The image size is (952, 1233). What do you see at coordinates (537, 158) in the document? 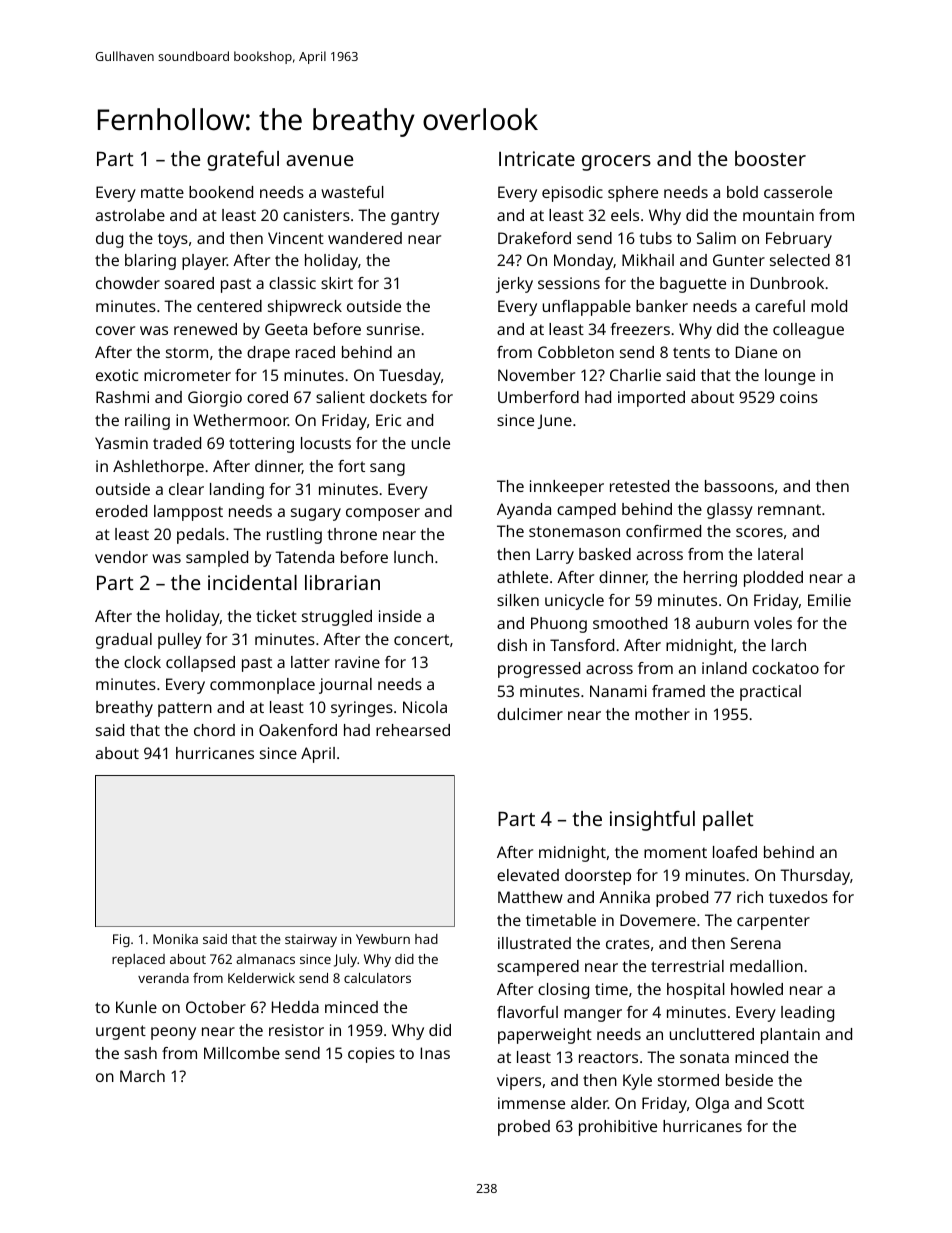
I see `Intricate` at bounding box center [537, 158].
